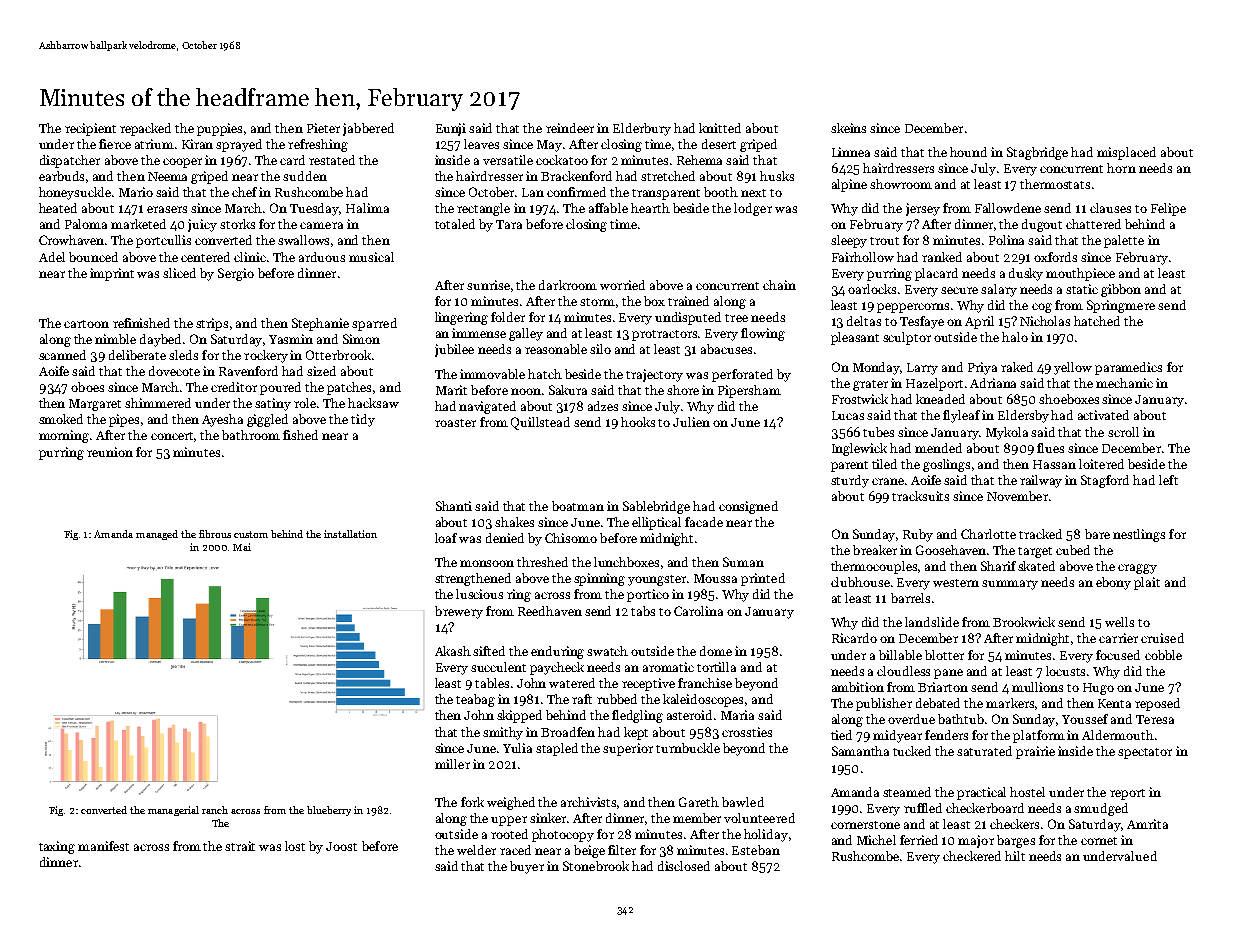 This screenshot has width=1233, height=952. I want to click on musical, so click(371, 257).
